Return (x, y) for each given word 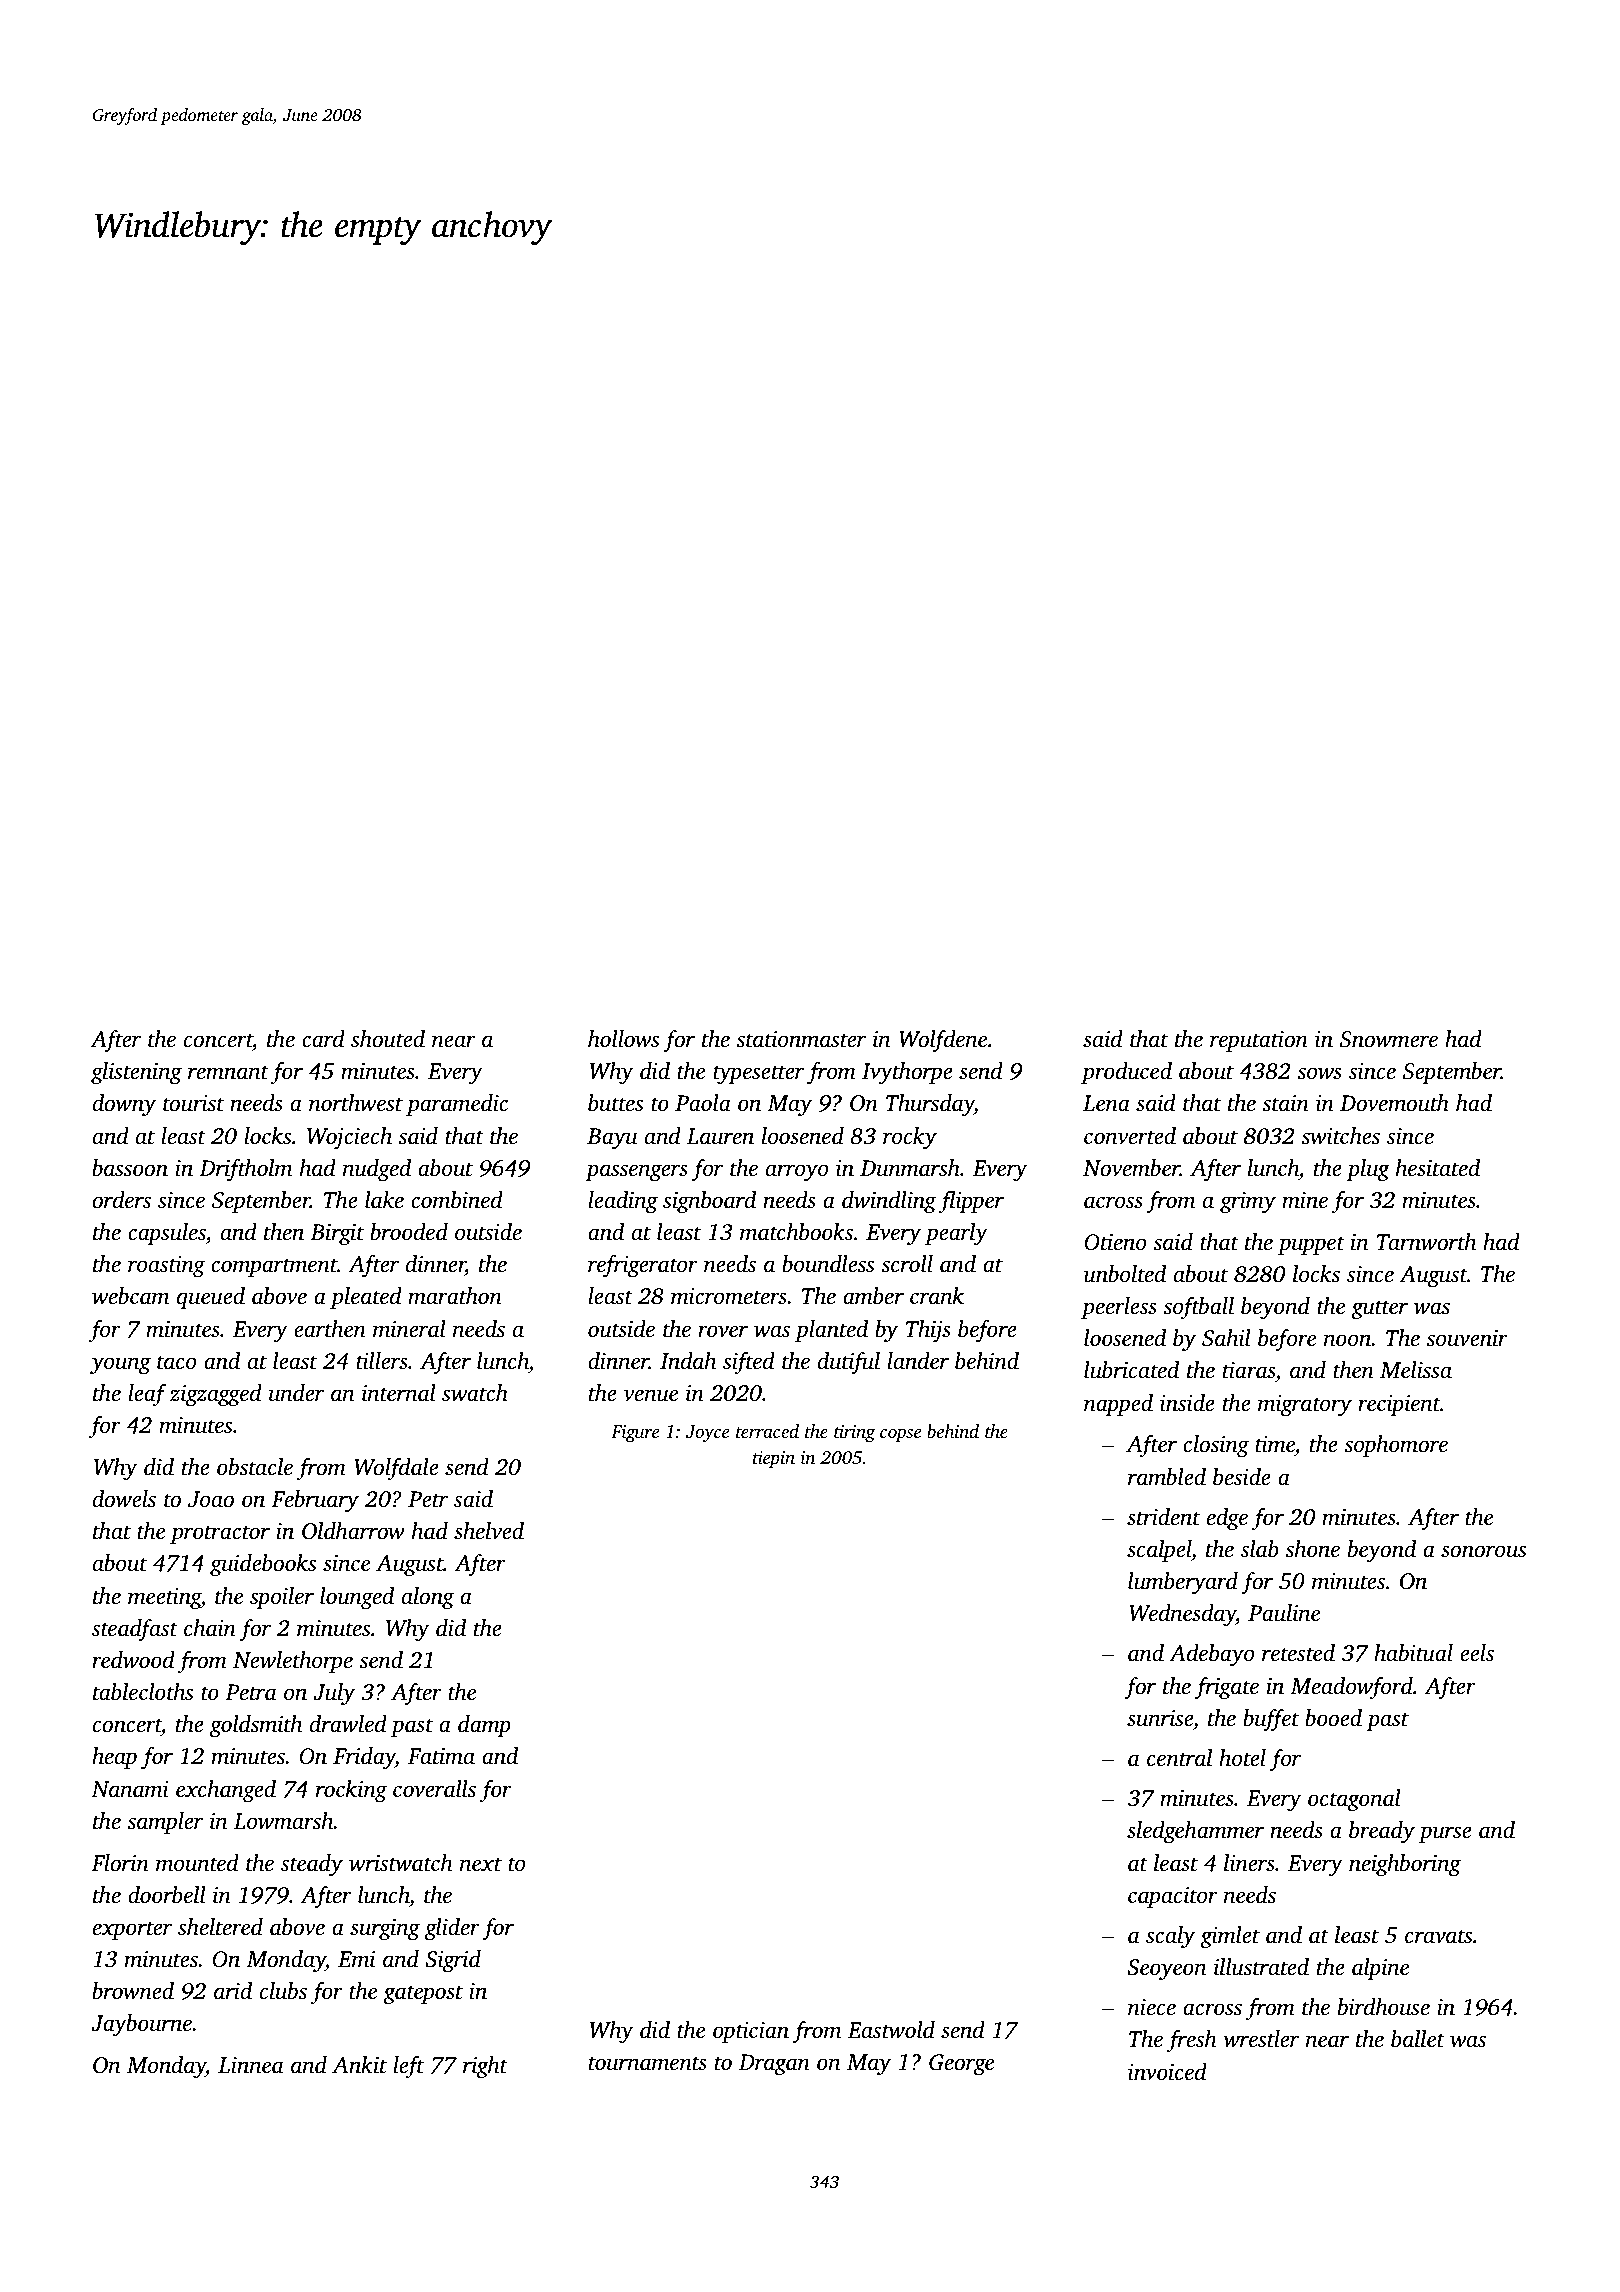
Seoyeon (1167, 1970)
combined (457, 1200)
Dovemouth (1394, 1103)
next (481, 1864)
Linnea (250, 2065)
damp (484, 1726)
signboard (709, 1202)
